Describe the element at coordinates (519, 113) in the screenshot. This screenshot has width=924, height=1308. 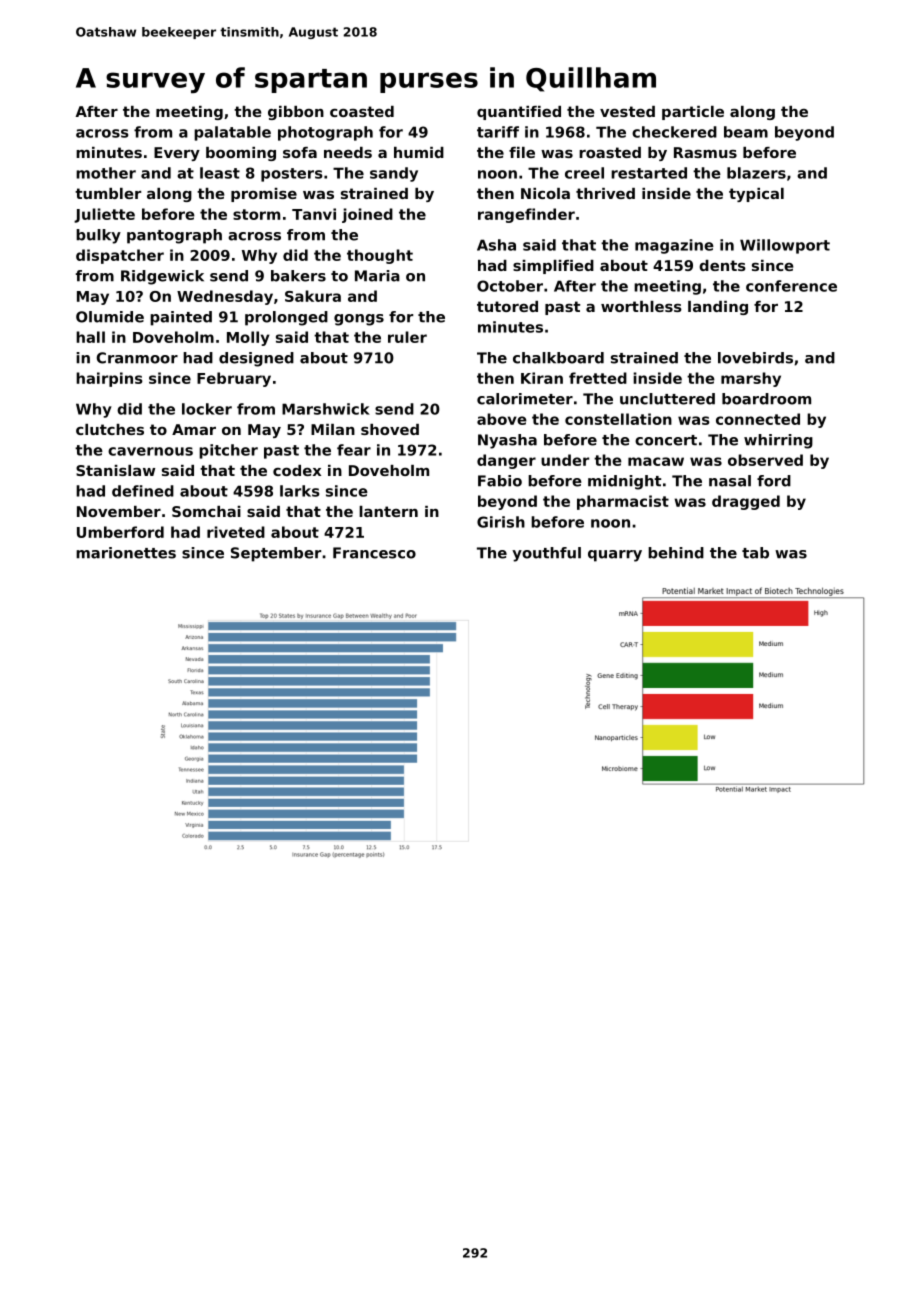
I see `quantified` at that location.
